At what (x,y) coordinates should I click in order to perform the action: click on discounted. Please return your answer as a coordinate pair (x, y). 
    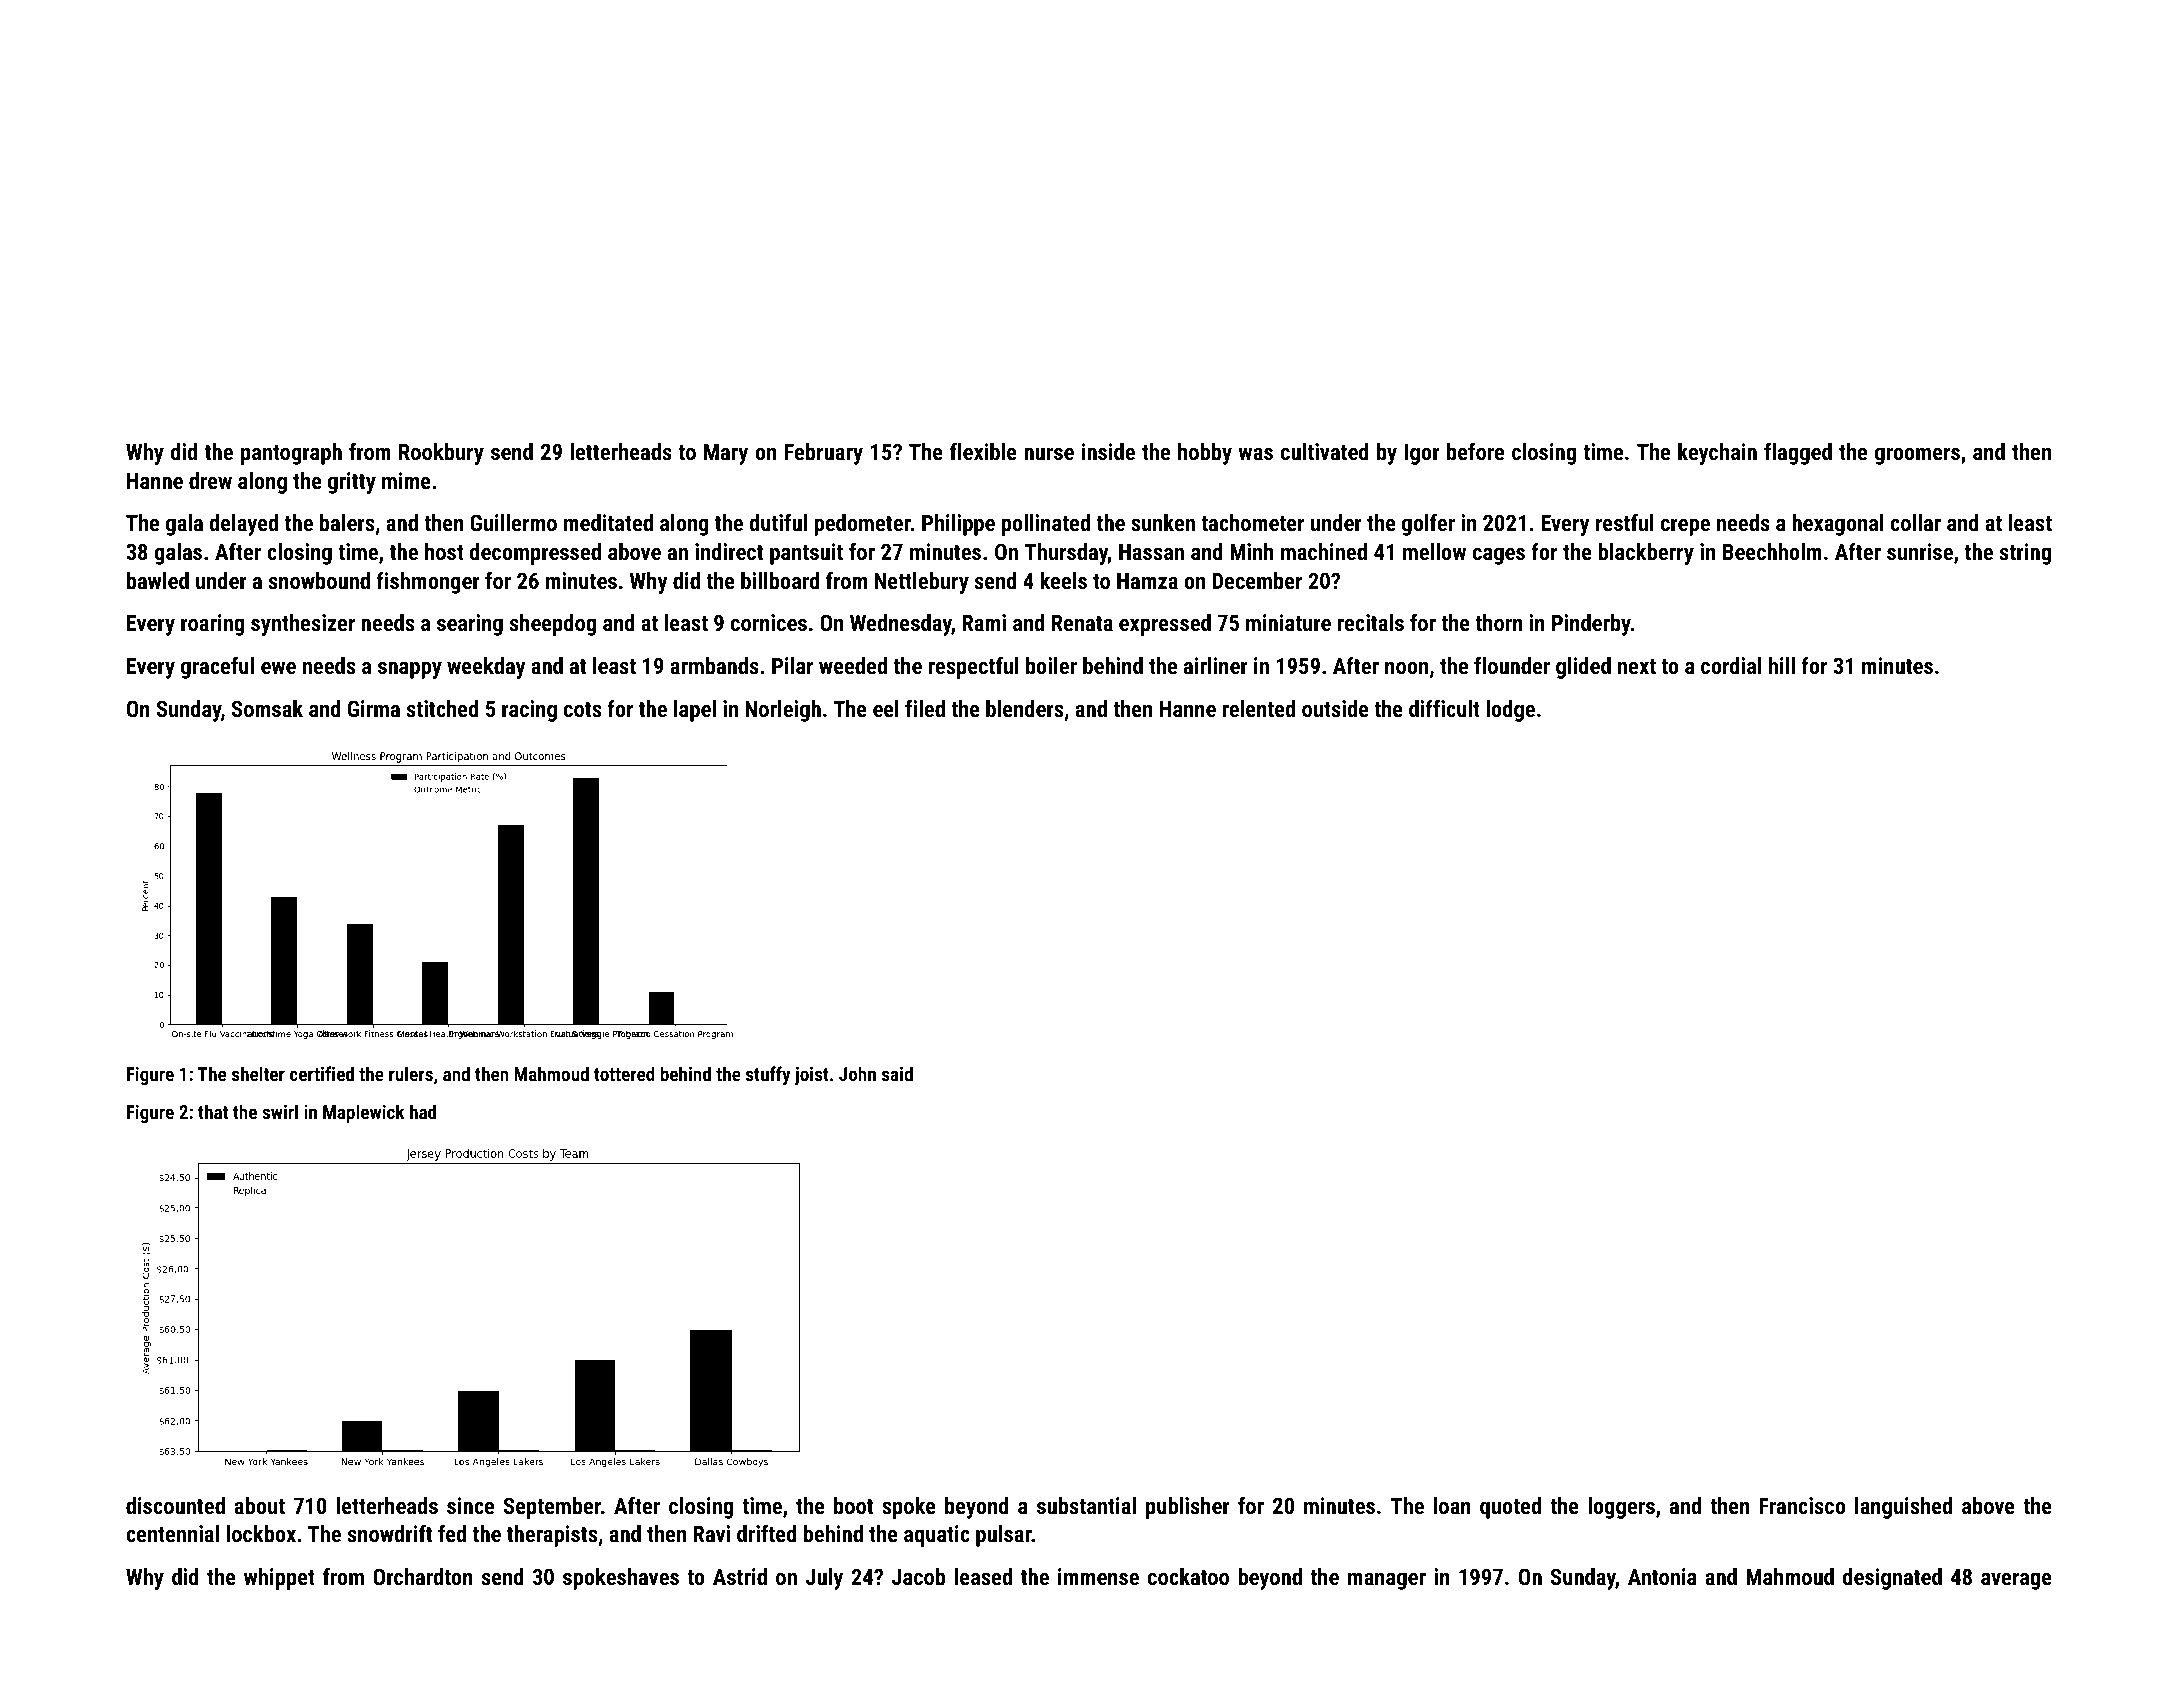
    Looking at the image, I should click on (175, 1505).
